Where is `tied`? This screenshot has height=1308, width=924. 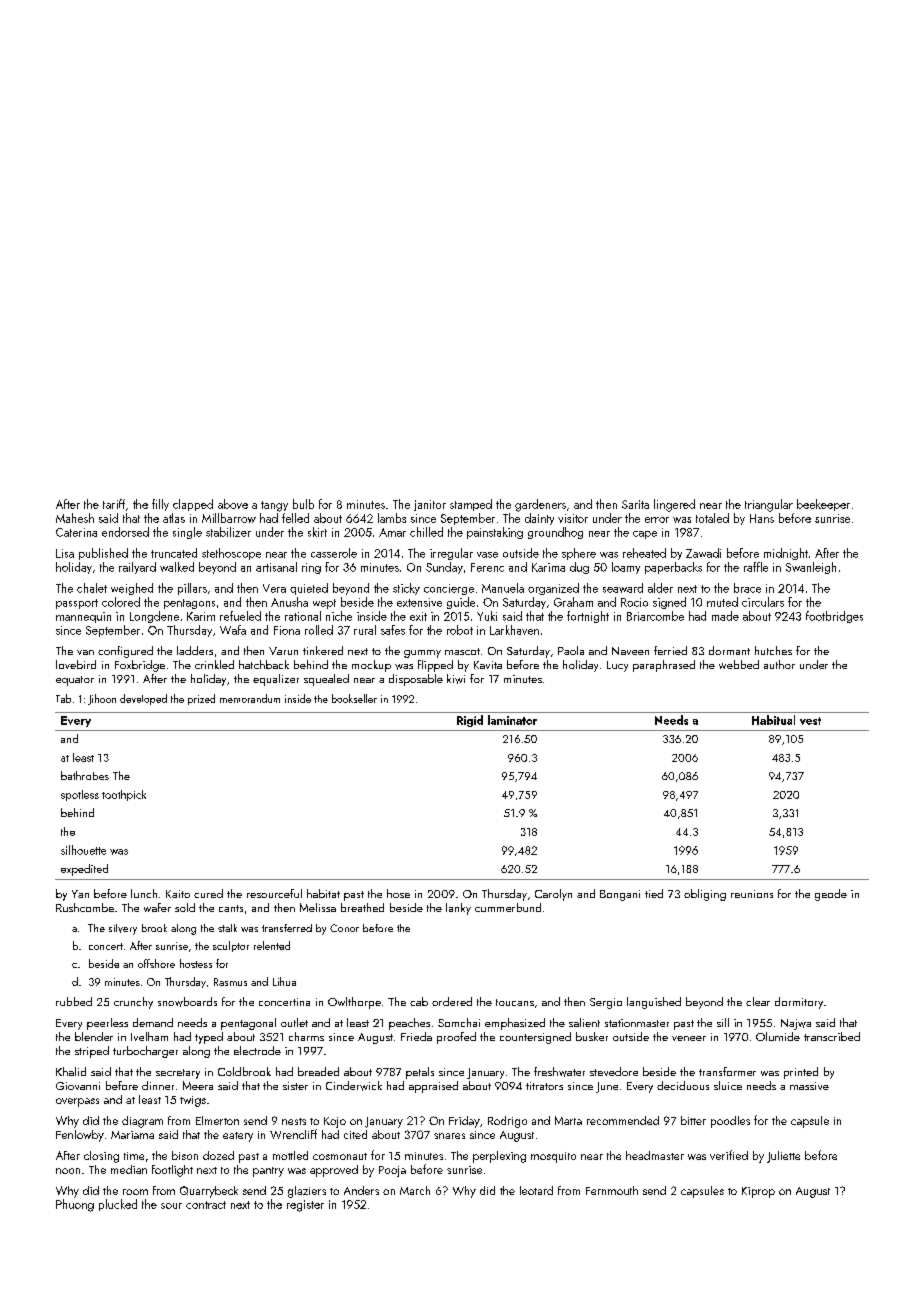 tied is located at coordinates (654, 893).
